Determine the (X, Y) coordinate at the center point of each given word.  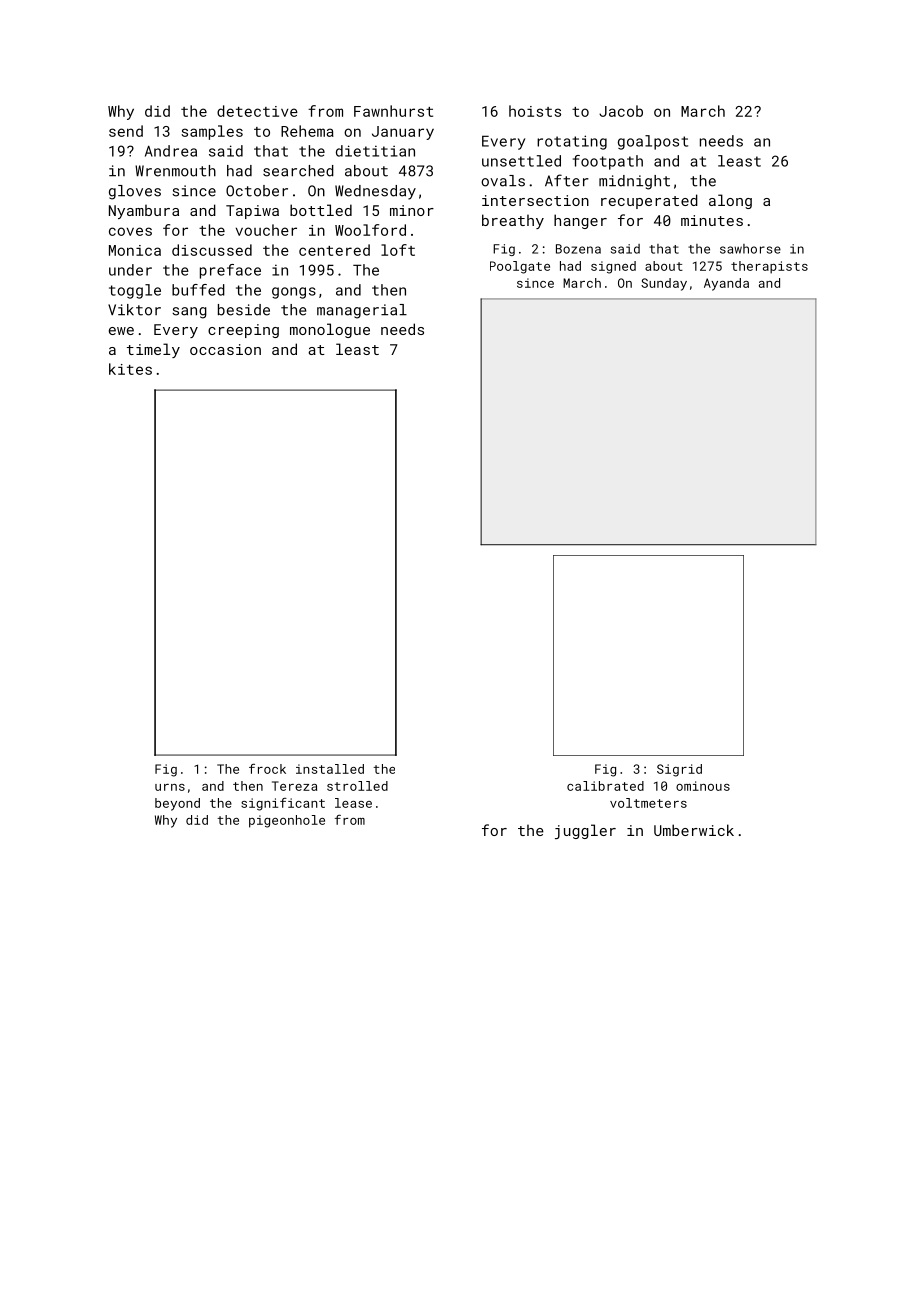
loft (398, 250)
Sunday (664, 284)
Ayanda (726, 284)
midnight (634, 182)
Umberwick (694, 830)
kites (130, 369)
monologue (330, 330)
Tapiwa (252, 212)
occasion (225, 349)
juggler (585, 831)
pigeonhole (287, 821)
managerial (362, 311)
